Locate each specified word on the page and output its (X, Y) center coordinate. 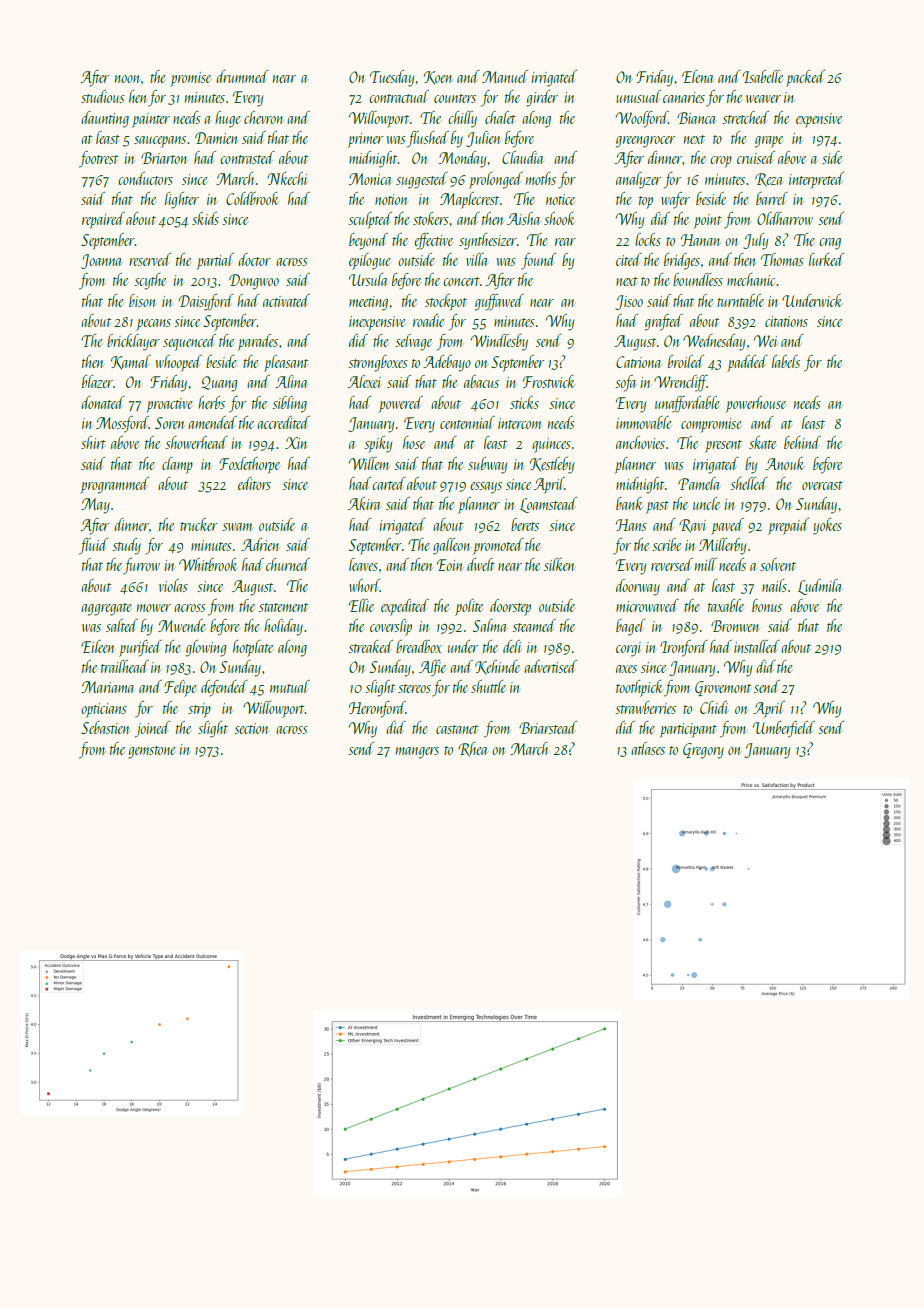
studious (103, 96)
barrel (772, 198)
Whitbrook (208, 564)
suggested (422, 180)
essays (486, 488)
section (251, 728)
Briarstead (548, 727)
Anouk (785, 463)
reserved (150, 259)
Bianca (696, 118)
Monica (370, 179)
